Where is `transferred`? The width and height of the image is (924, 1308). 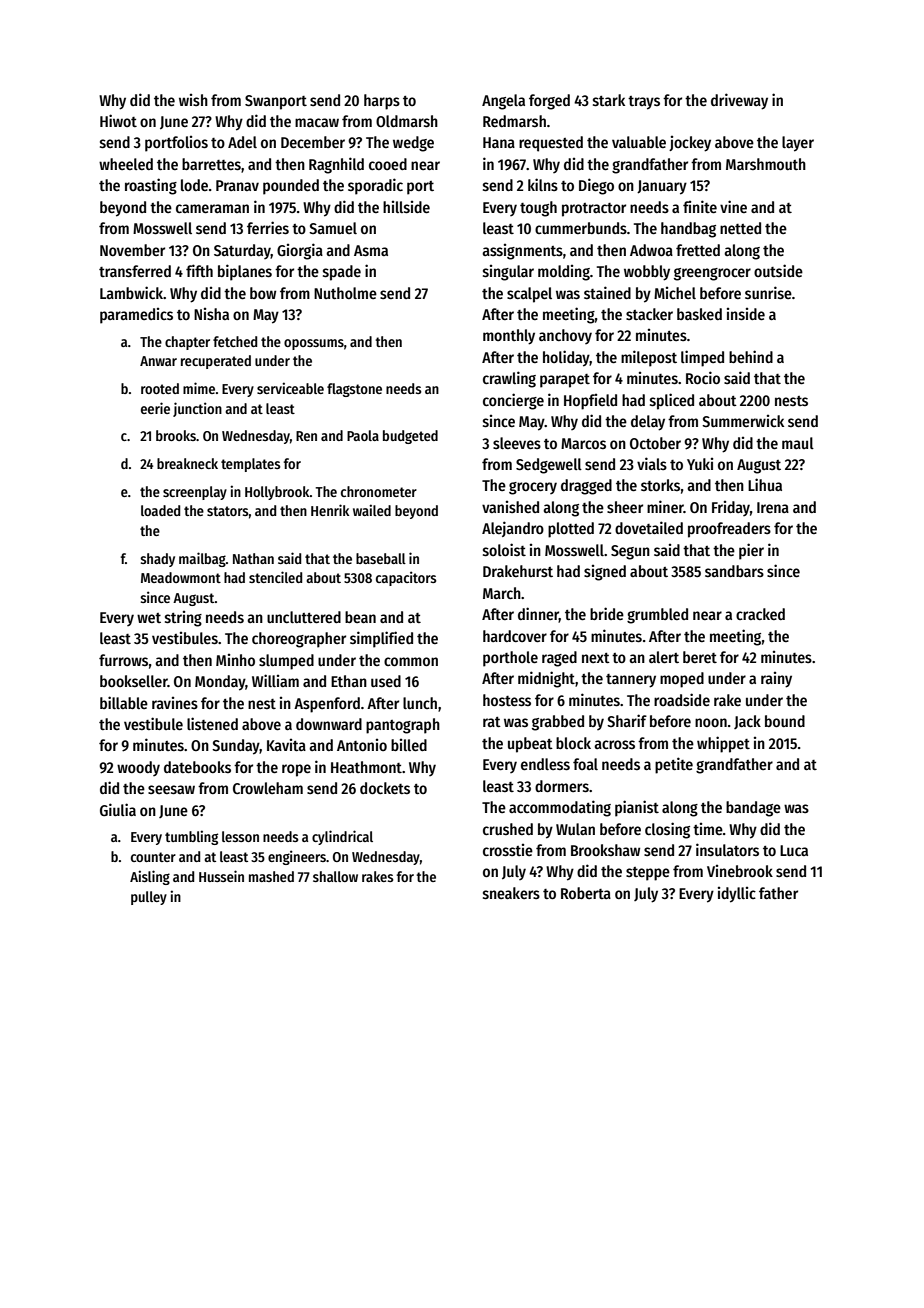 transferred is located at coordinates (135, 271).
